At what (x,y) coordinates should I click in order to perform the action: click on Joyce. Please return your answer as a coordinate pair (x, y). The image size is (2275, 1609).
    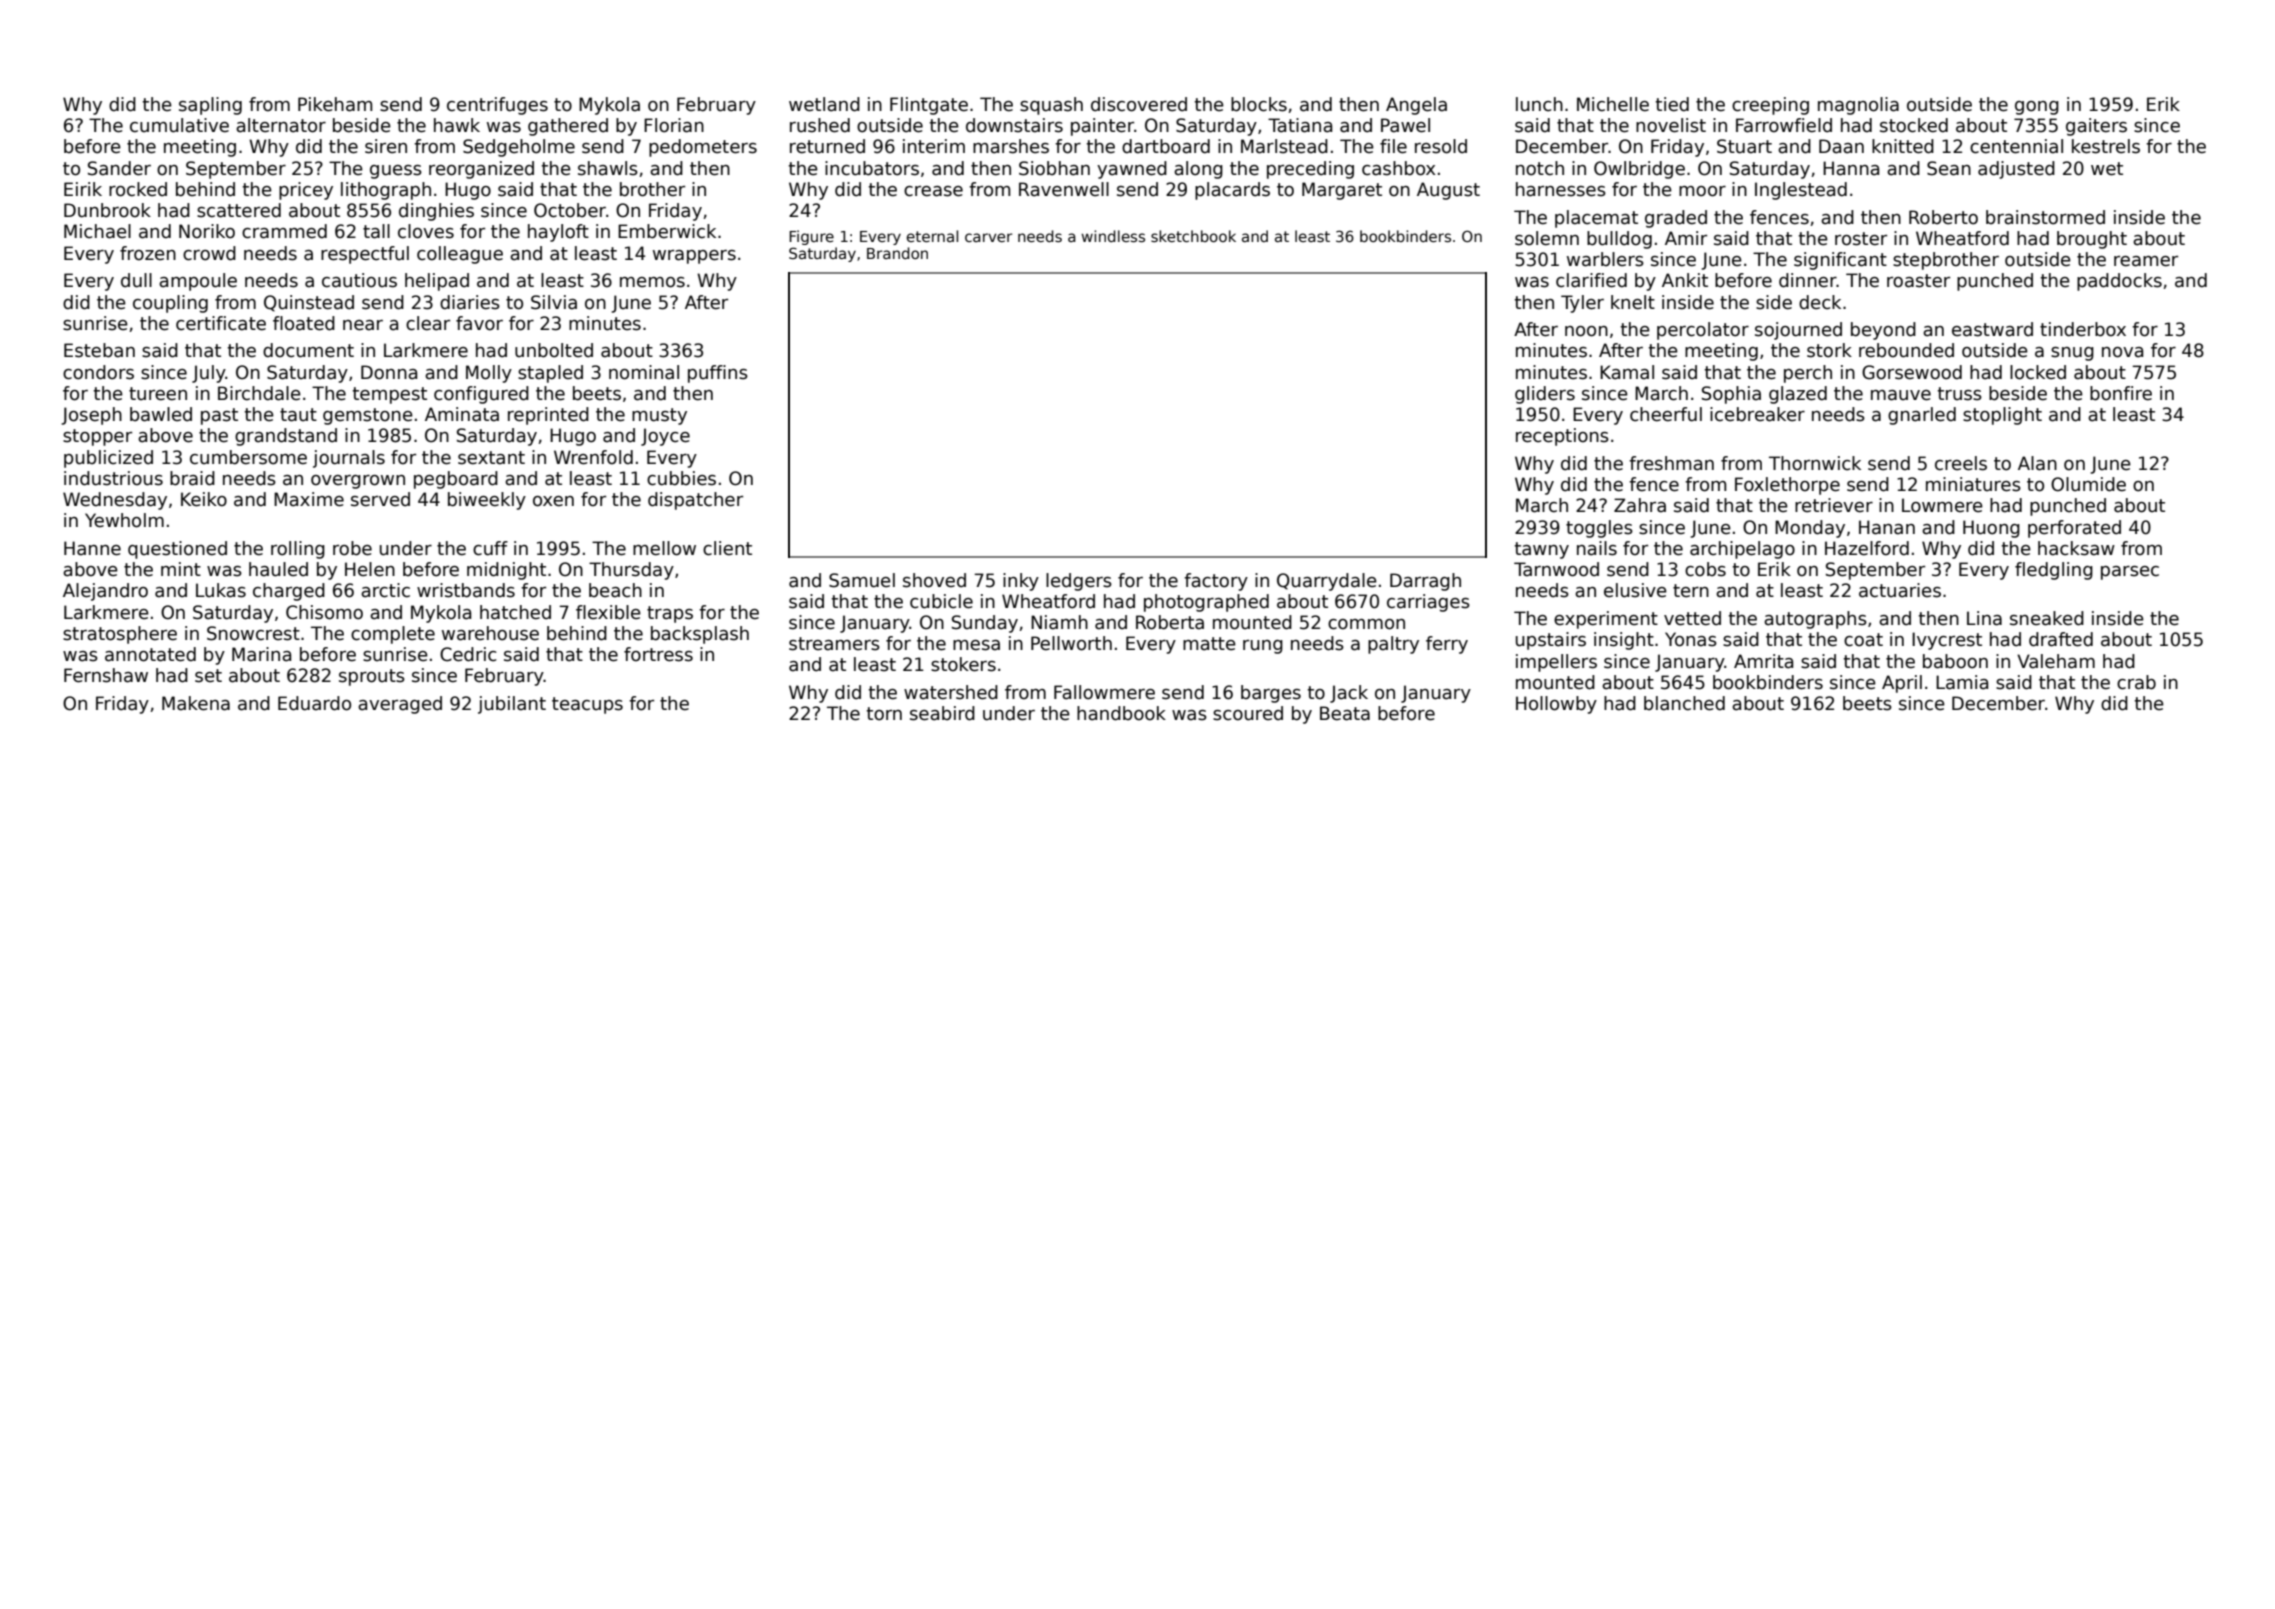
    Looking at the image, I should click on (665, 437).
